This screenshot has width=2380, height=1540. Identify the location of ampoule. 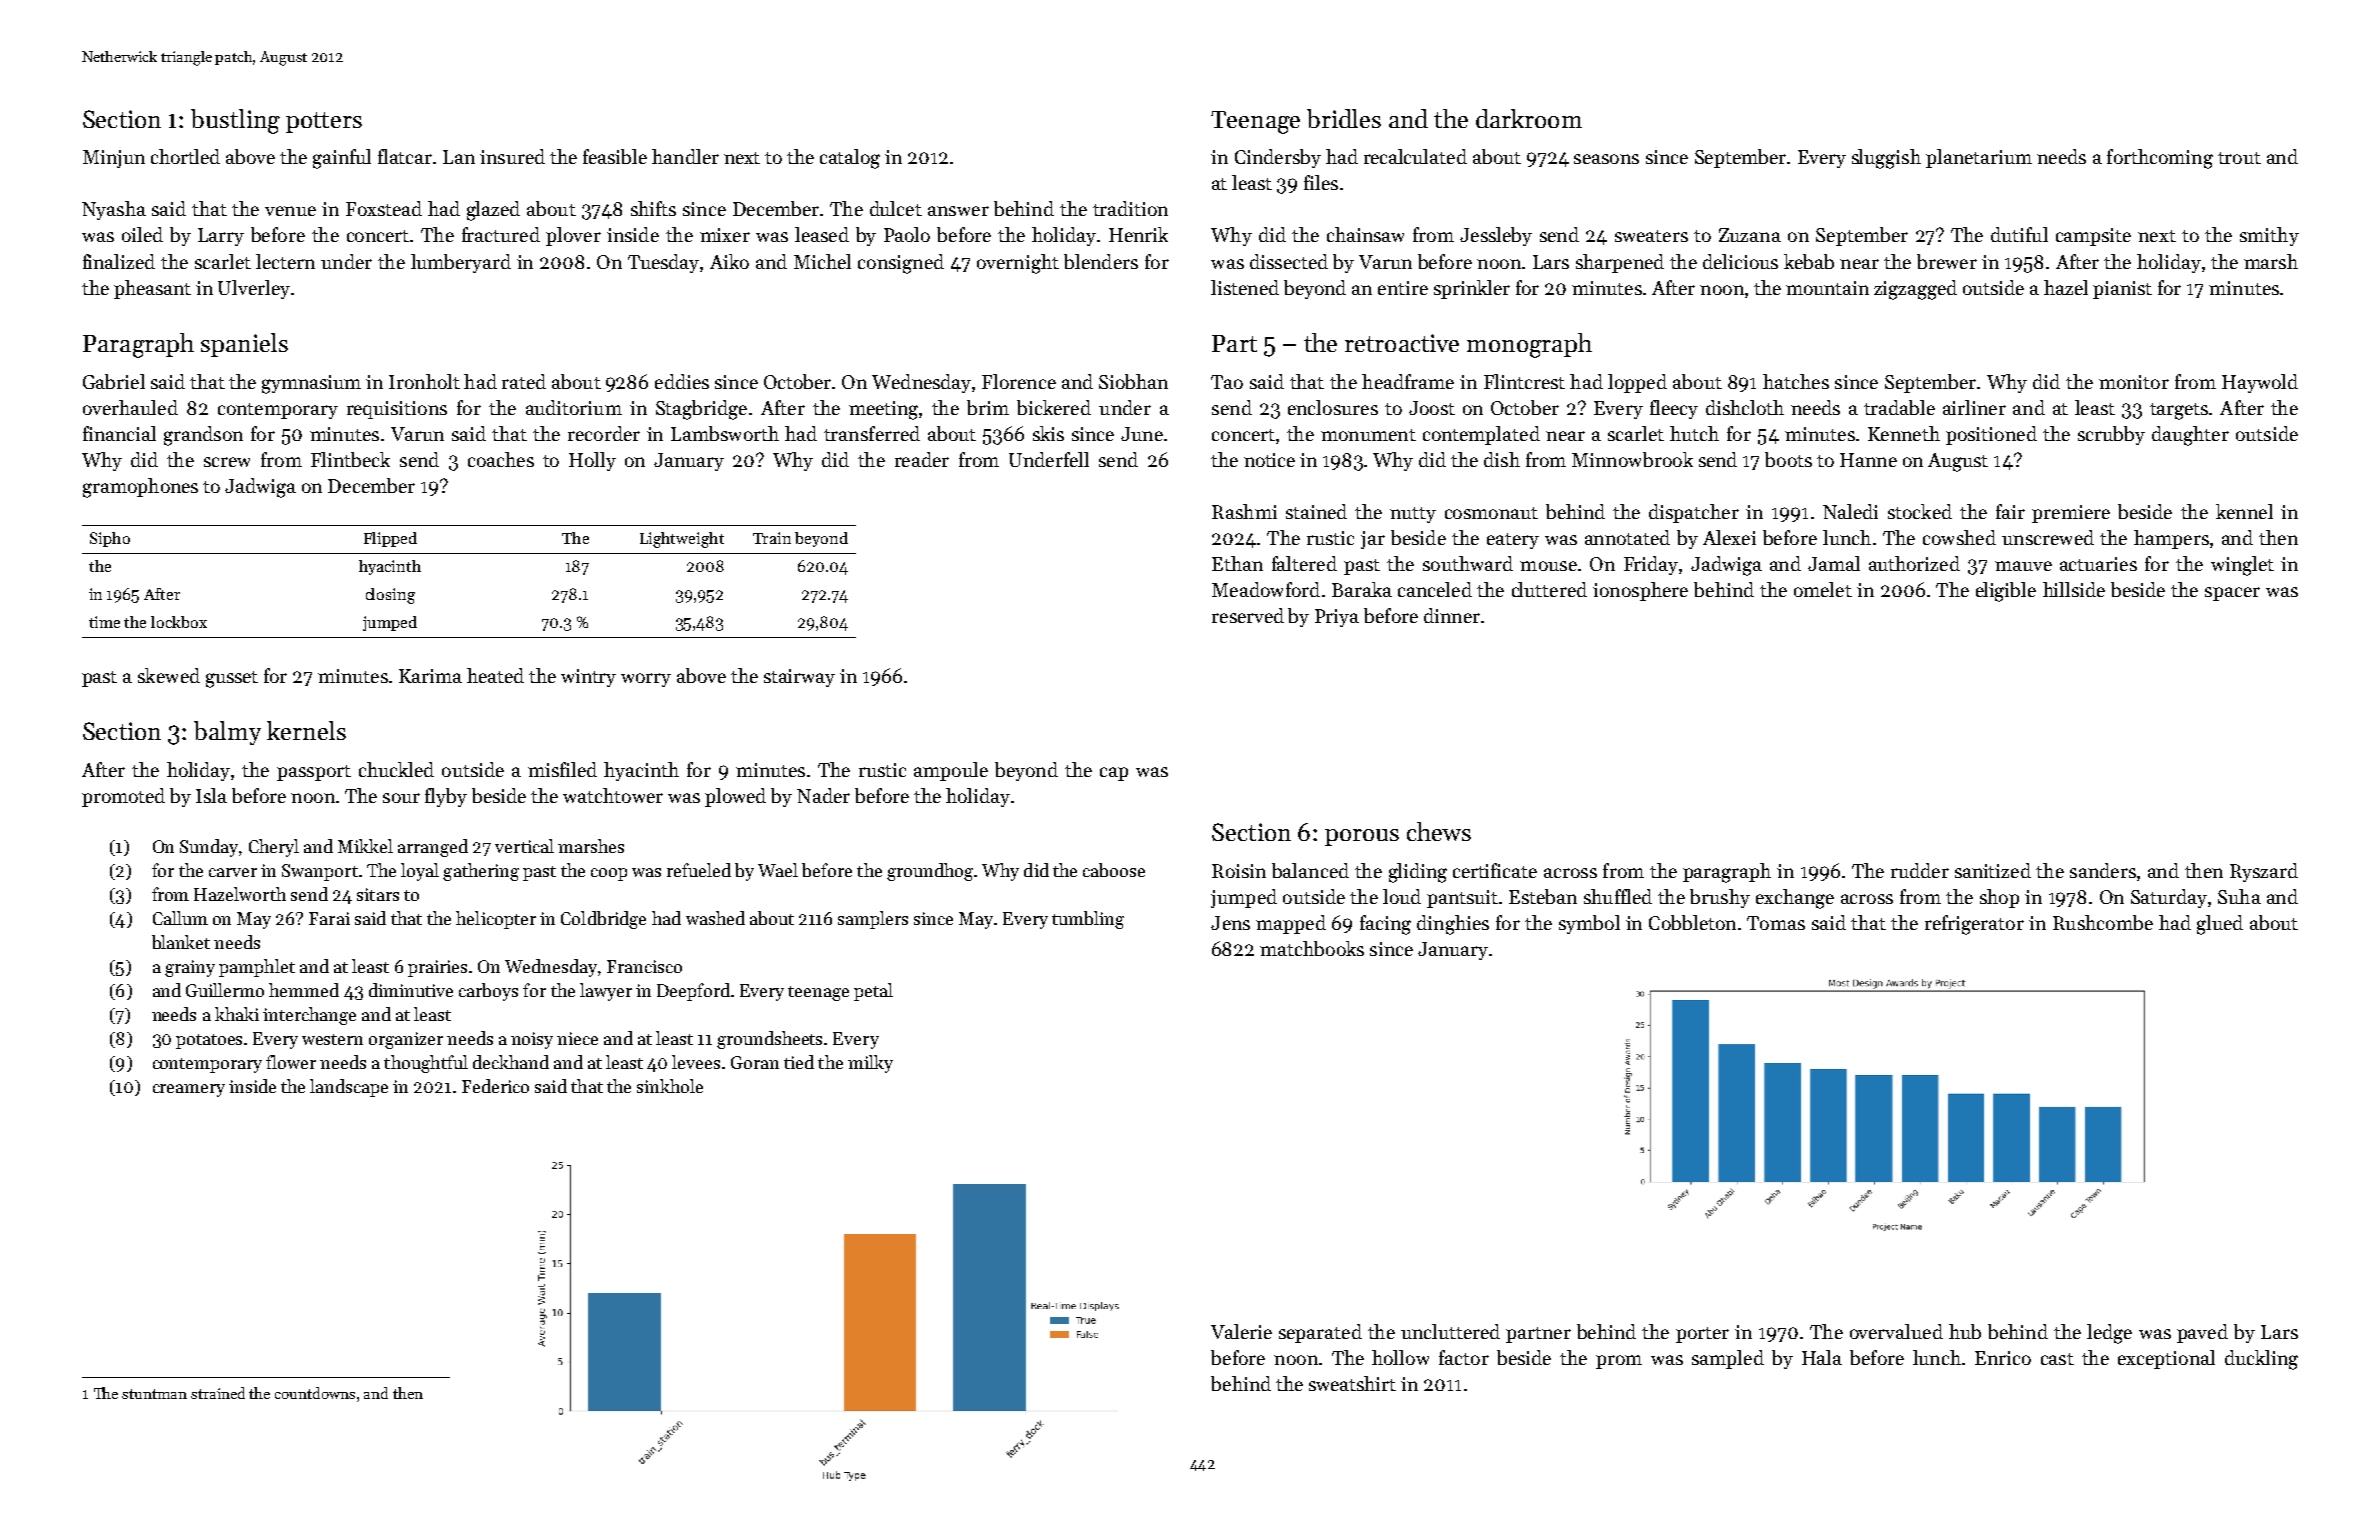
(951, 771).
